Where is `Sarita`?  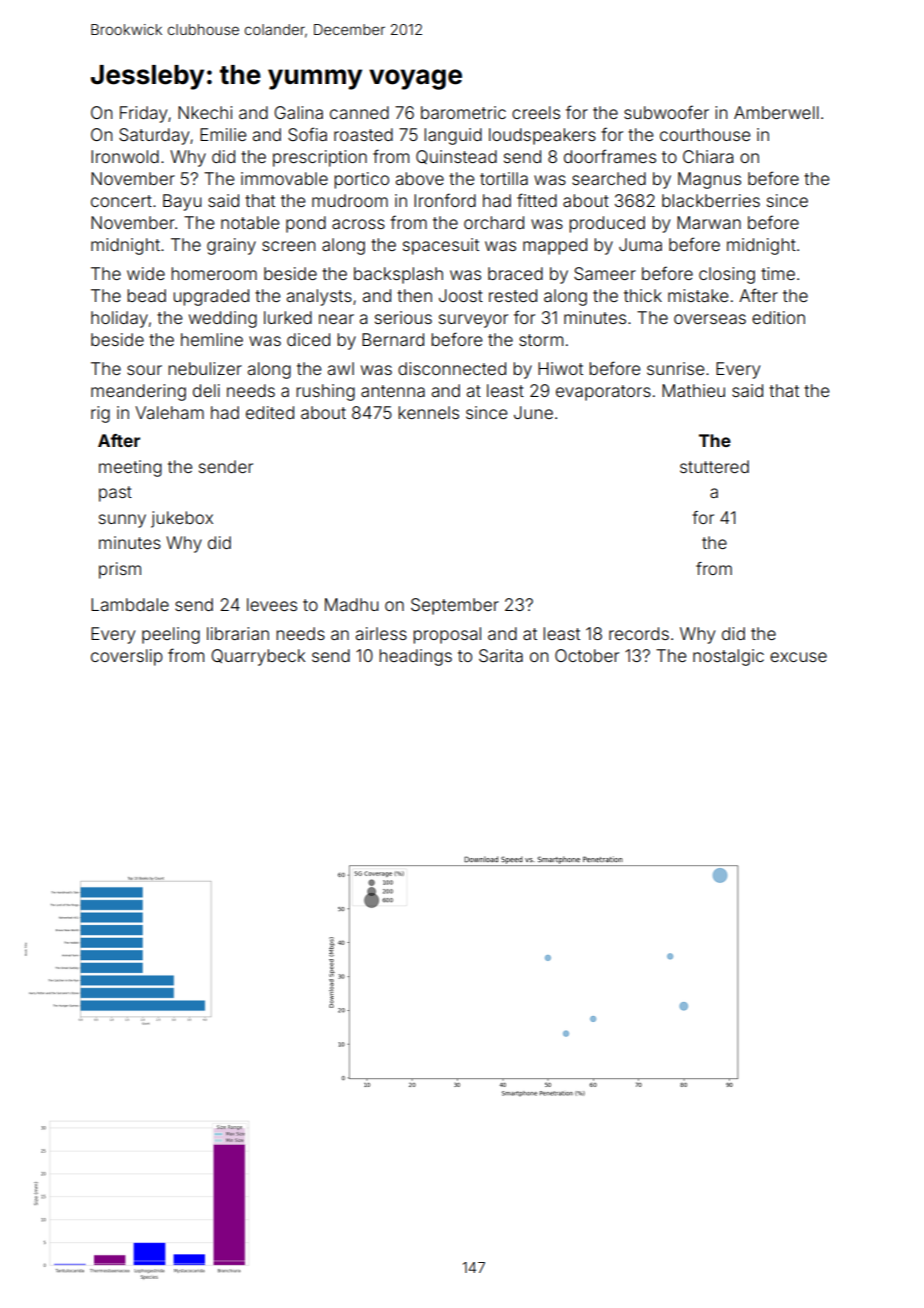
Sarita is located at coordinates (501, 655).
